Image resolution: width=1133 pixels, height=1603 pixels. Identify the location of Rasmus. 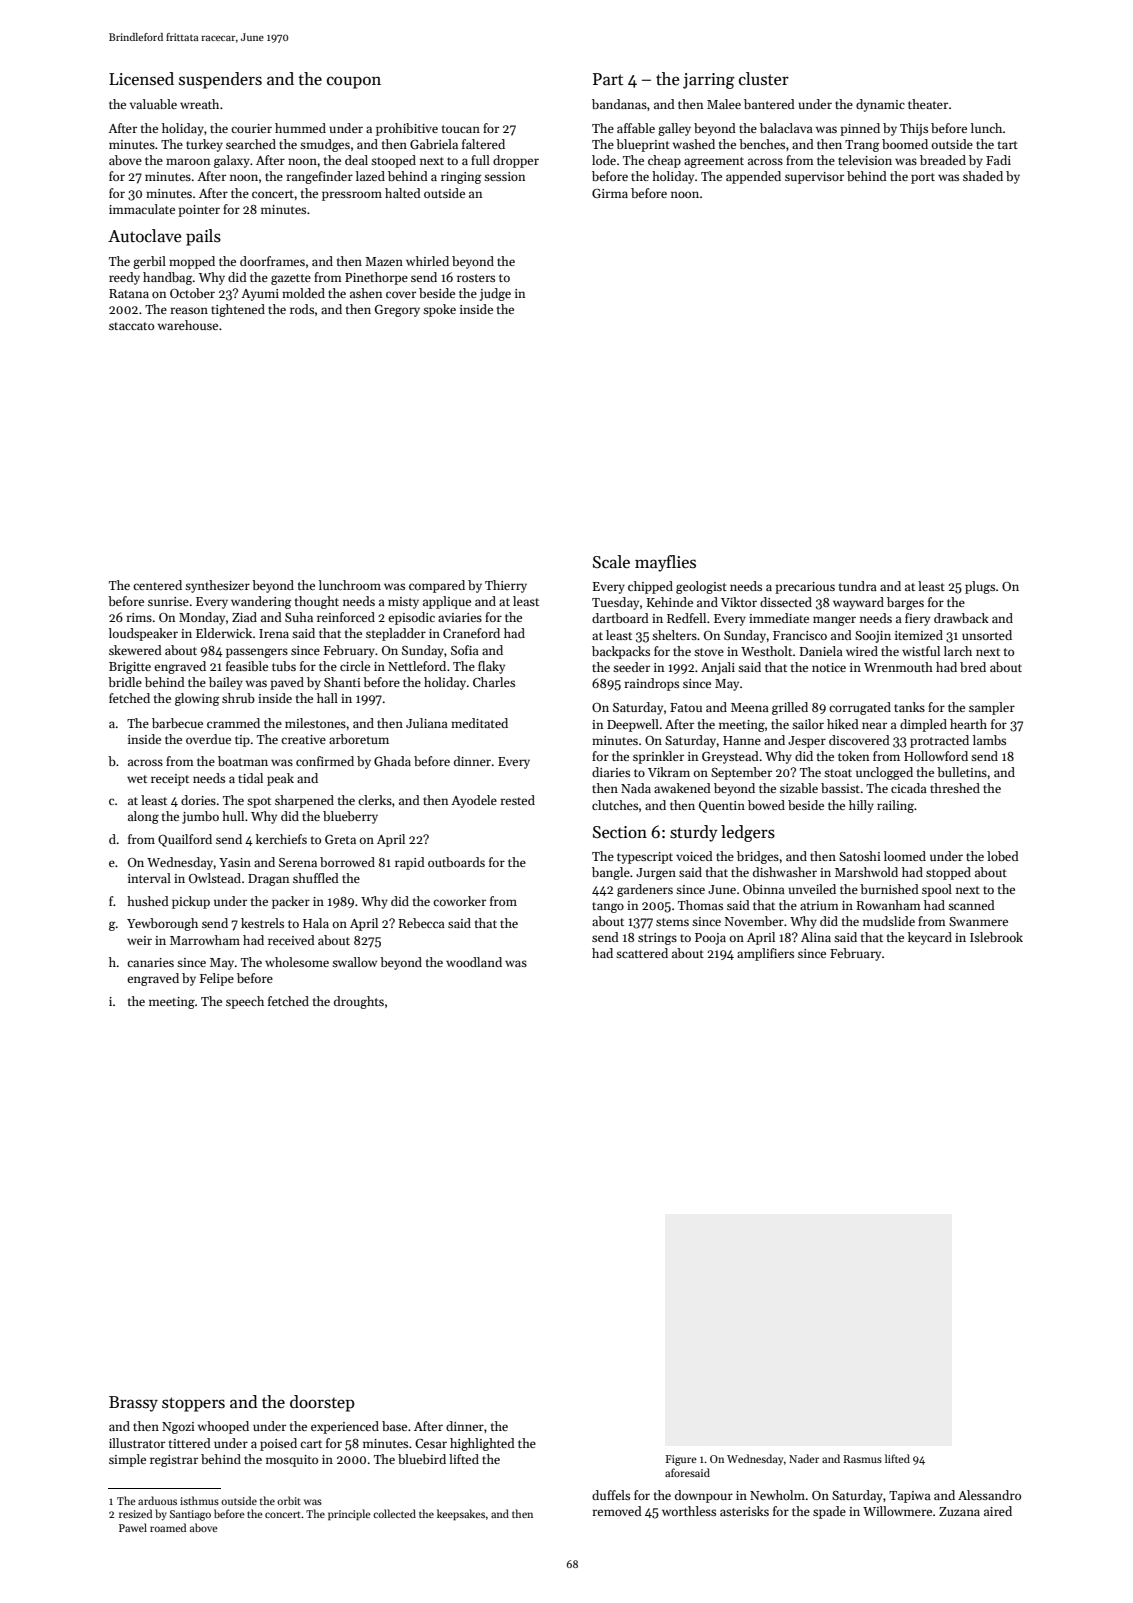
(862, 1459).
